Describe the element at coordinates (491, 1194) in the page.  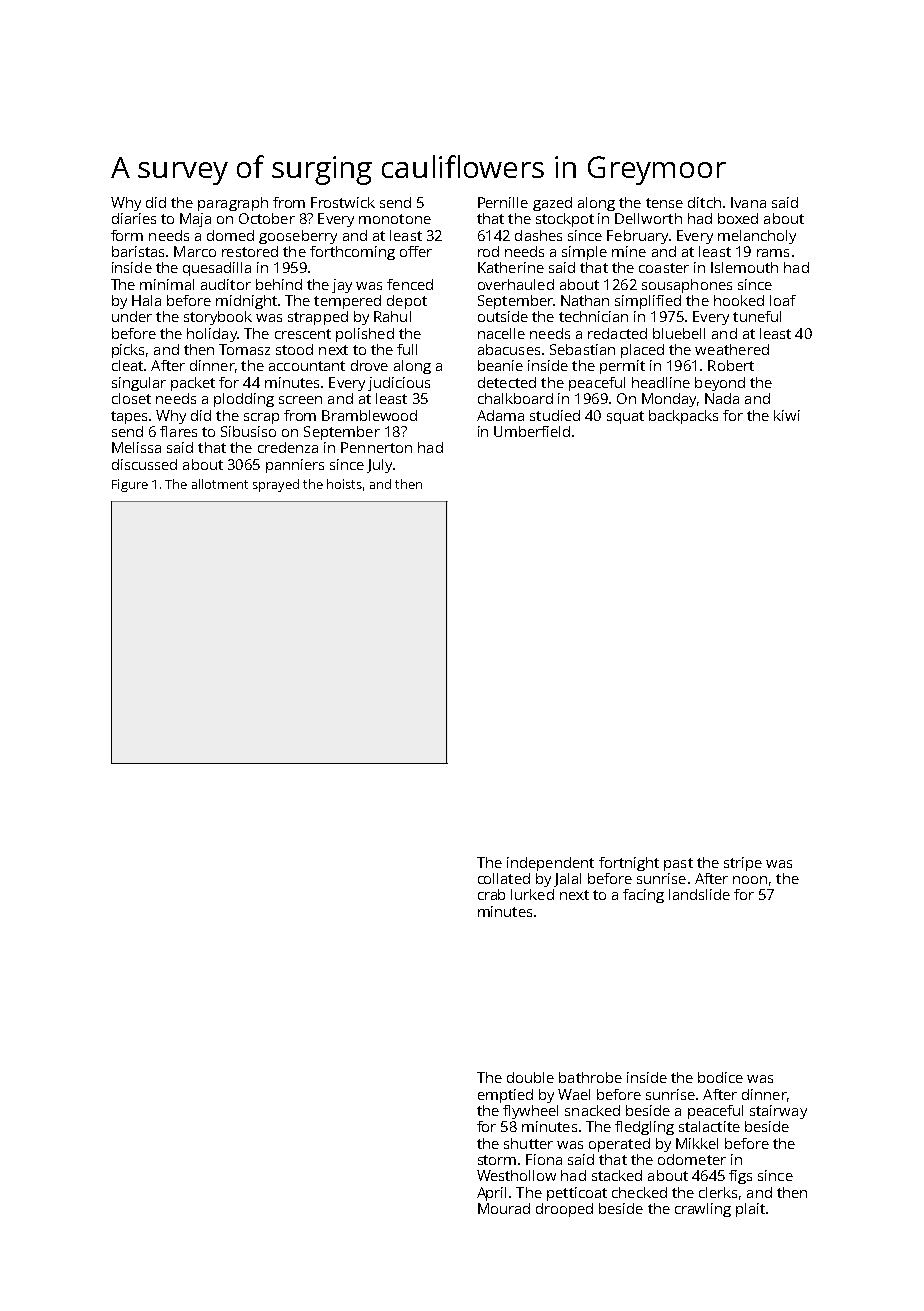
I see `April` at that location.
